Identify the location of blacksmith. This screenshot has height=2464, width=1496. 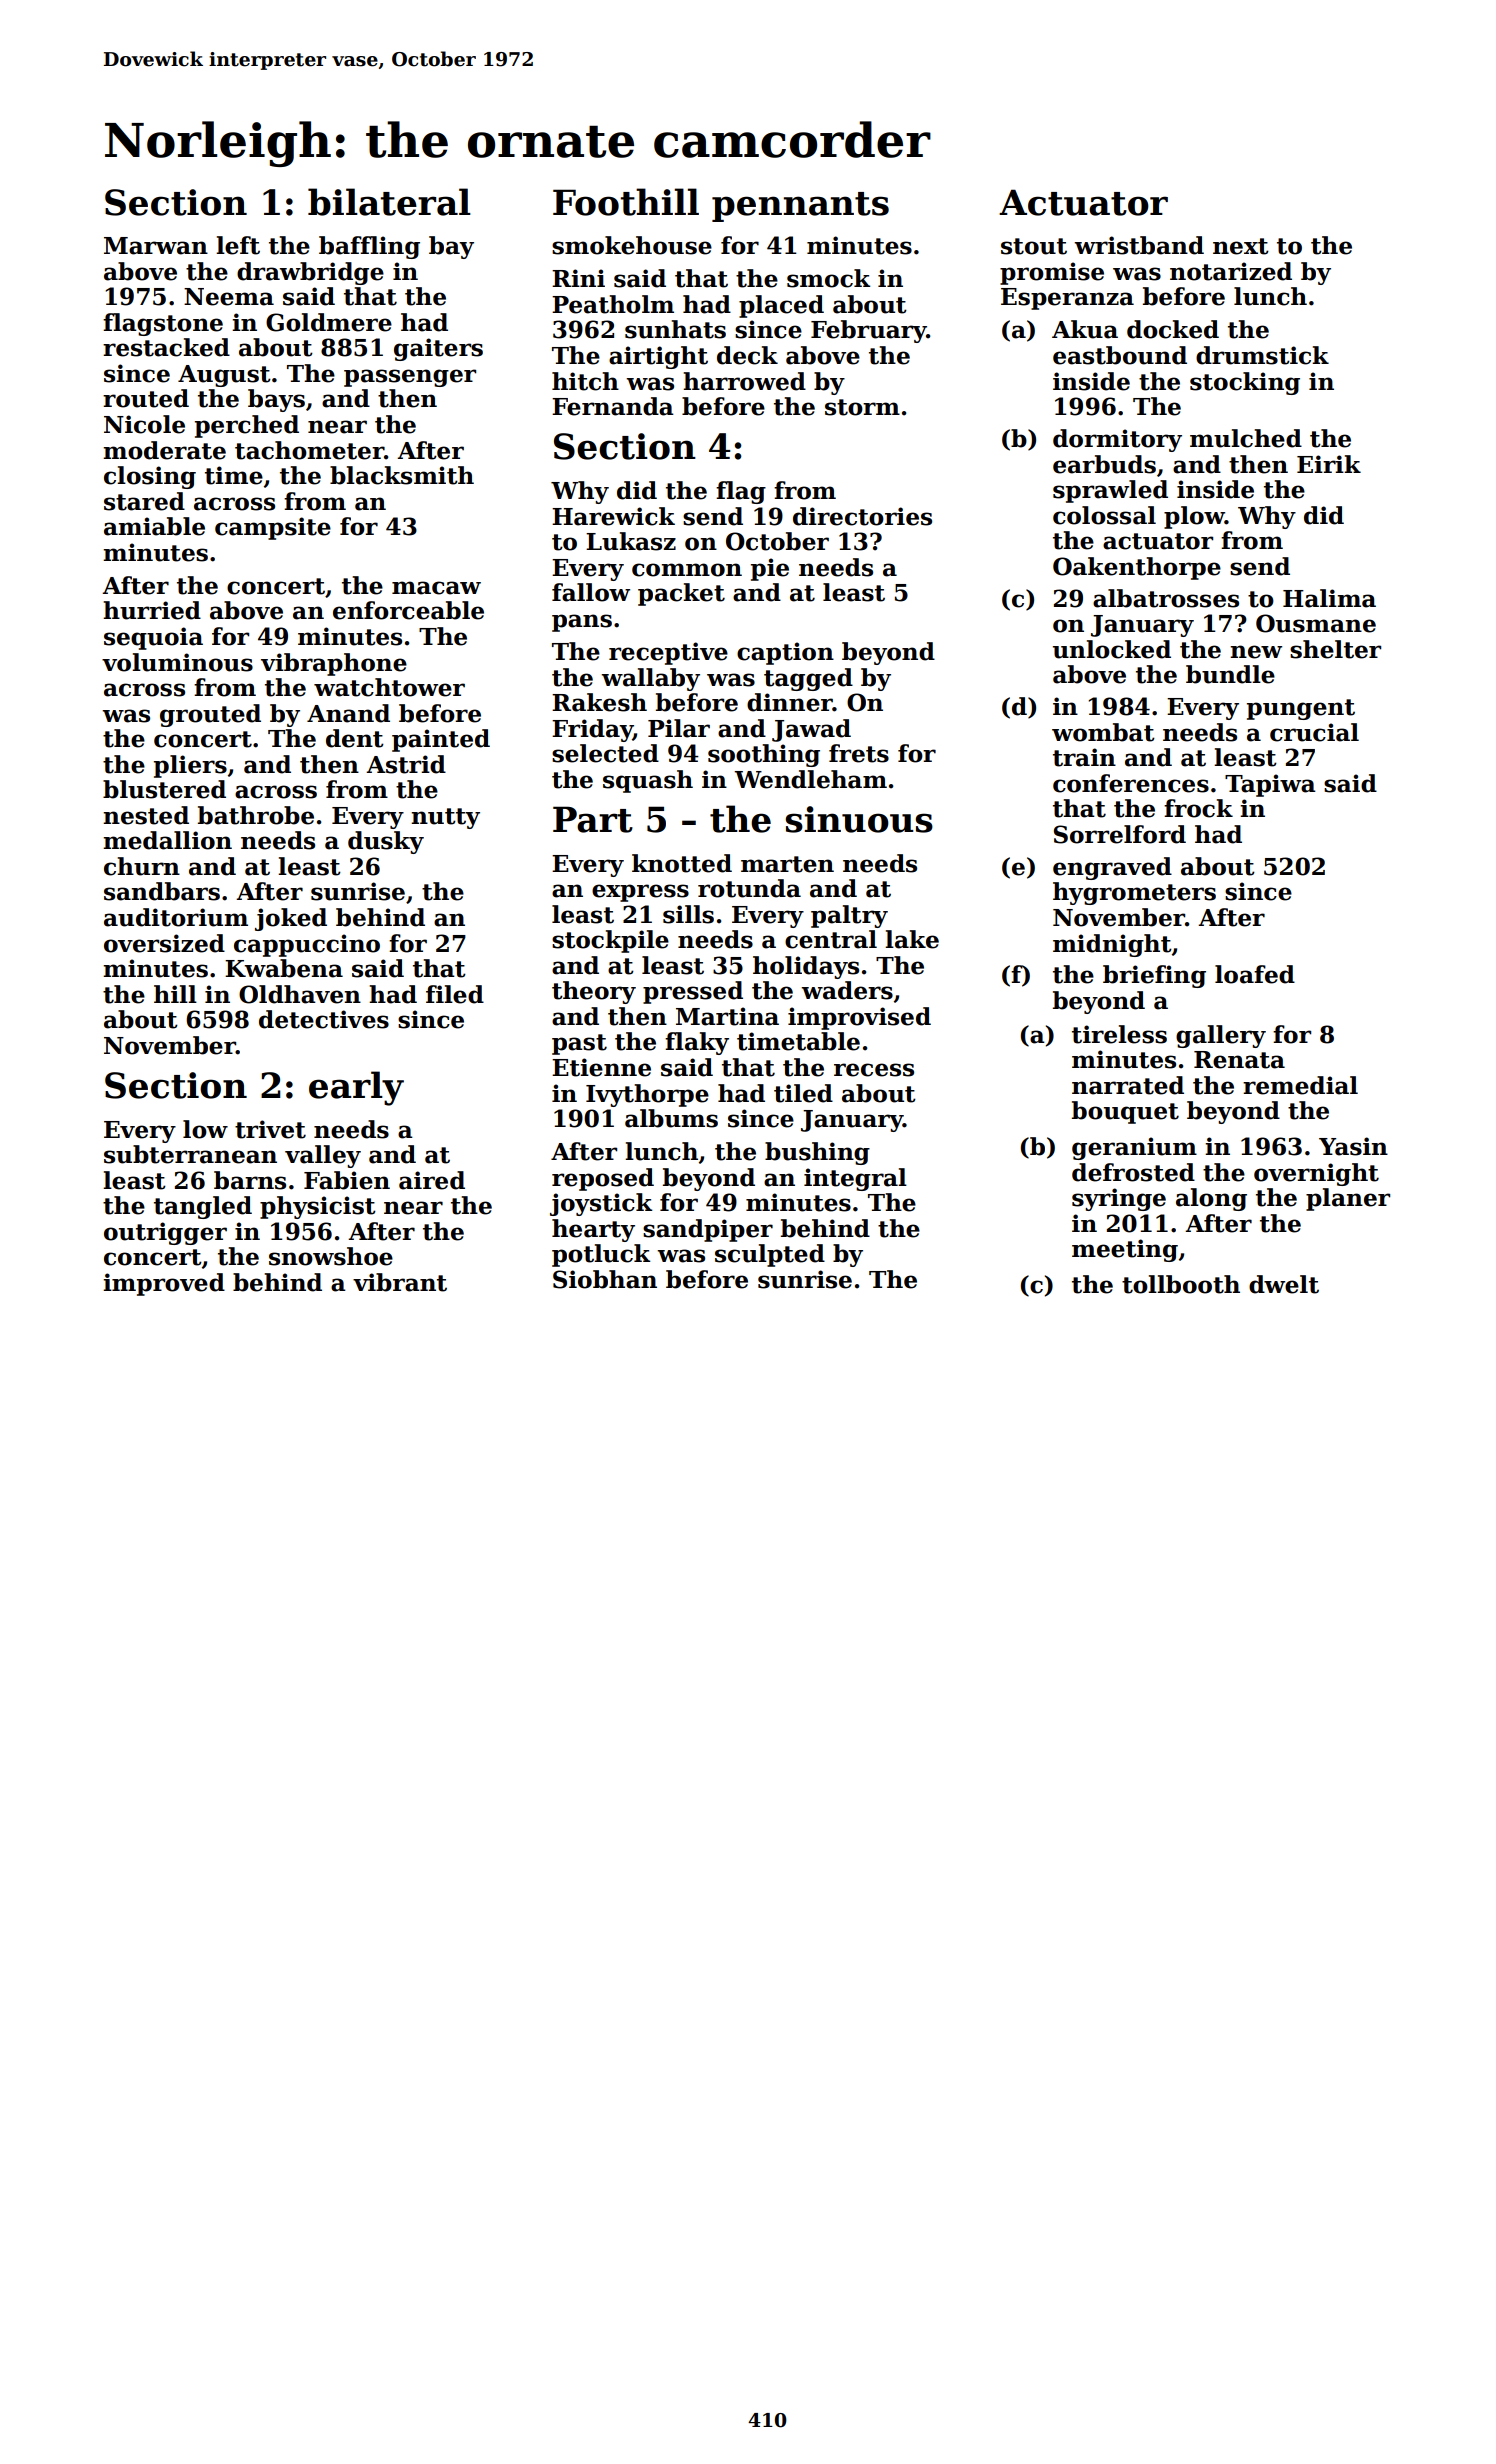
(402, 475).
